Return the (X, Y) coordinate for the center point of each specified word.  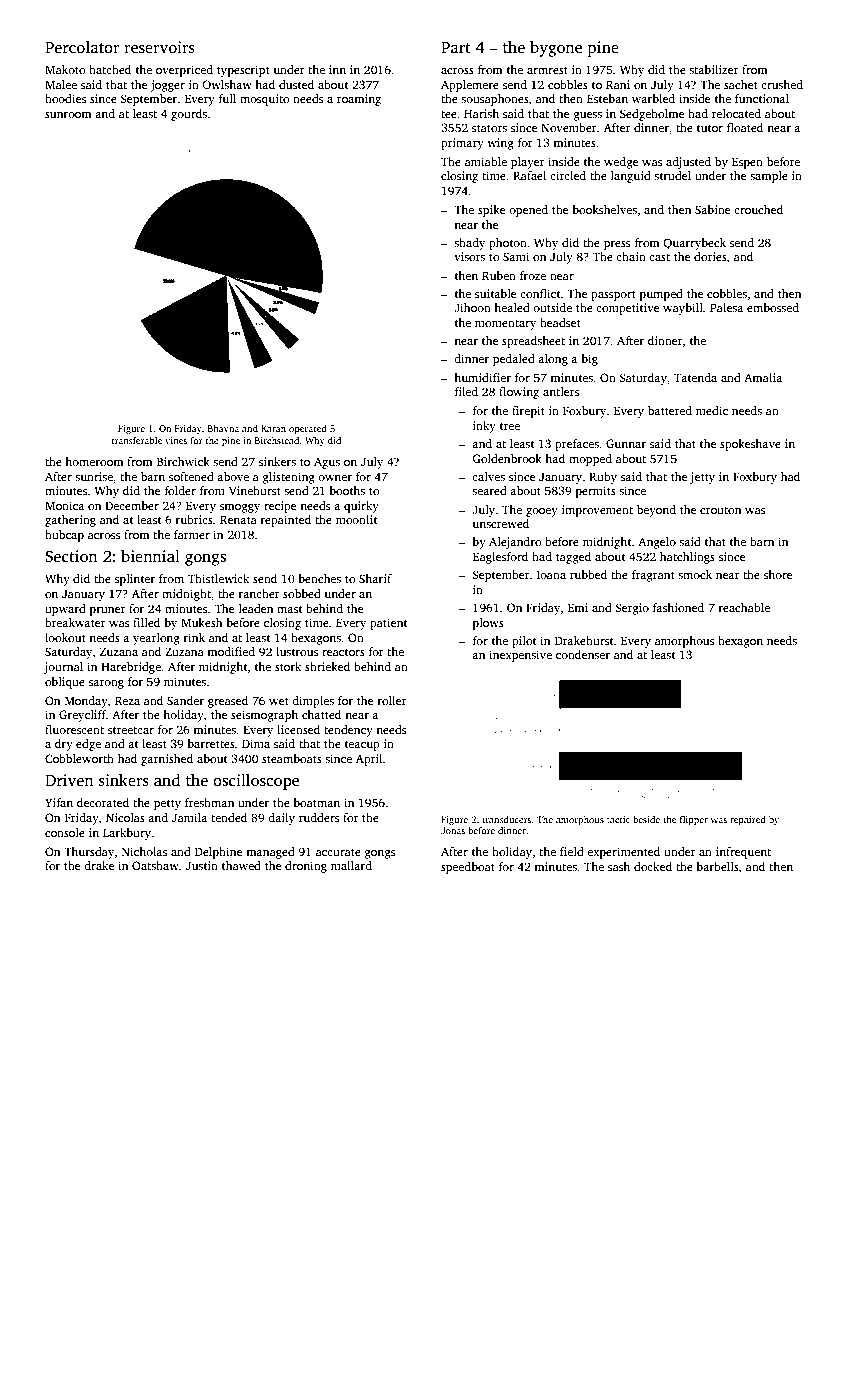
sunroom (68, 115)
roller (392, 700)
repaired (748, 820)
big (589, 360)
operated (308, 429)
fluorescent (74, 729)
